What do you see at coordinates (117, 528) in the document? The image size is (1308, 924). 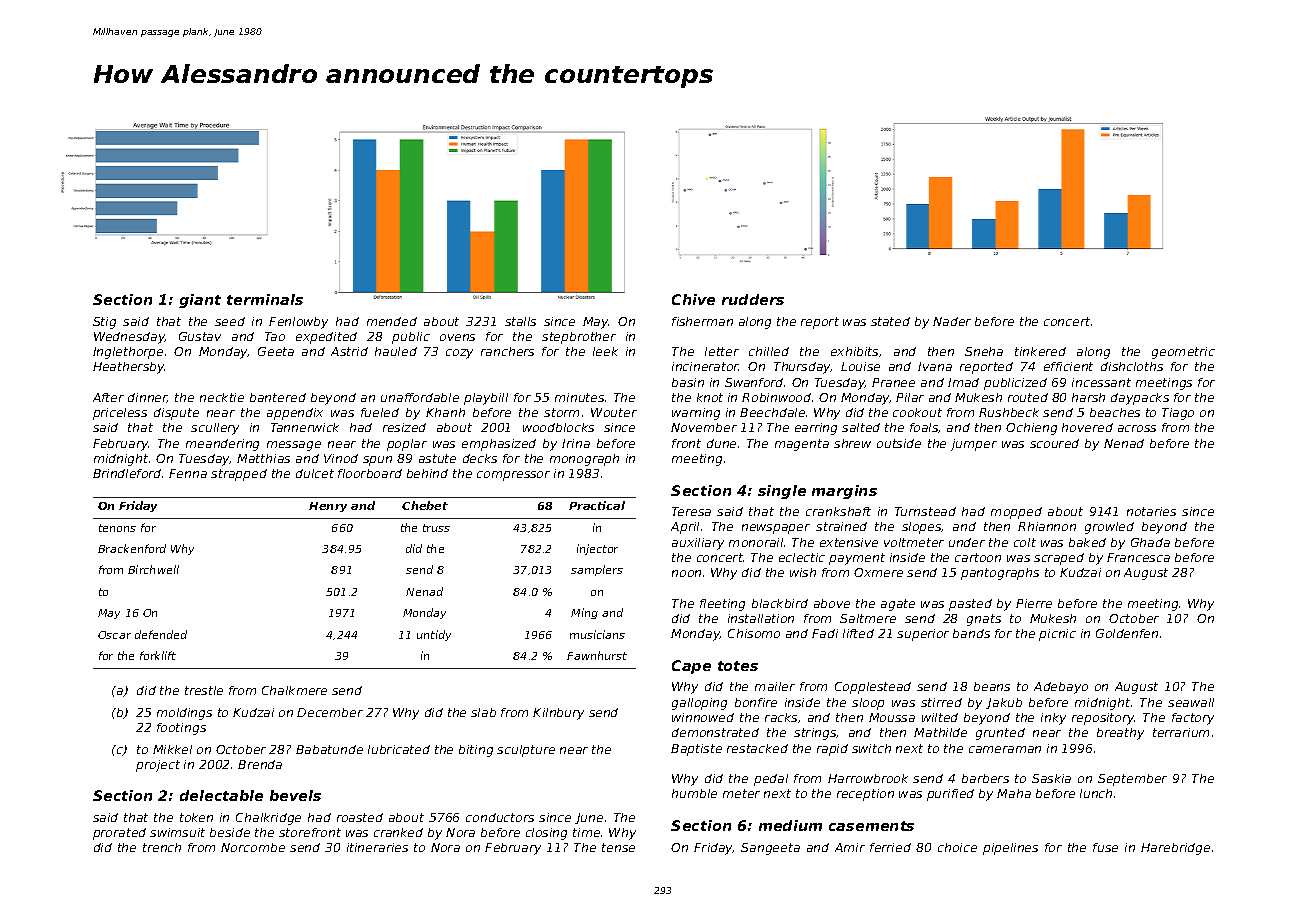 I see `tenons` at bounding box center [117, 528].
